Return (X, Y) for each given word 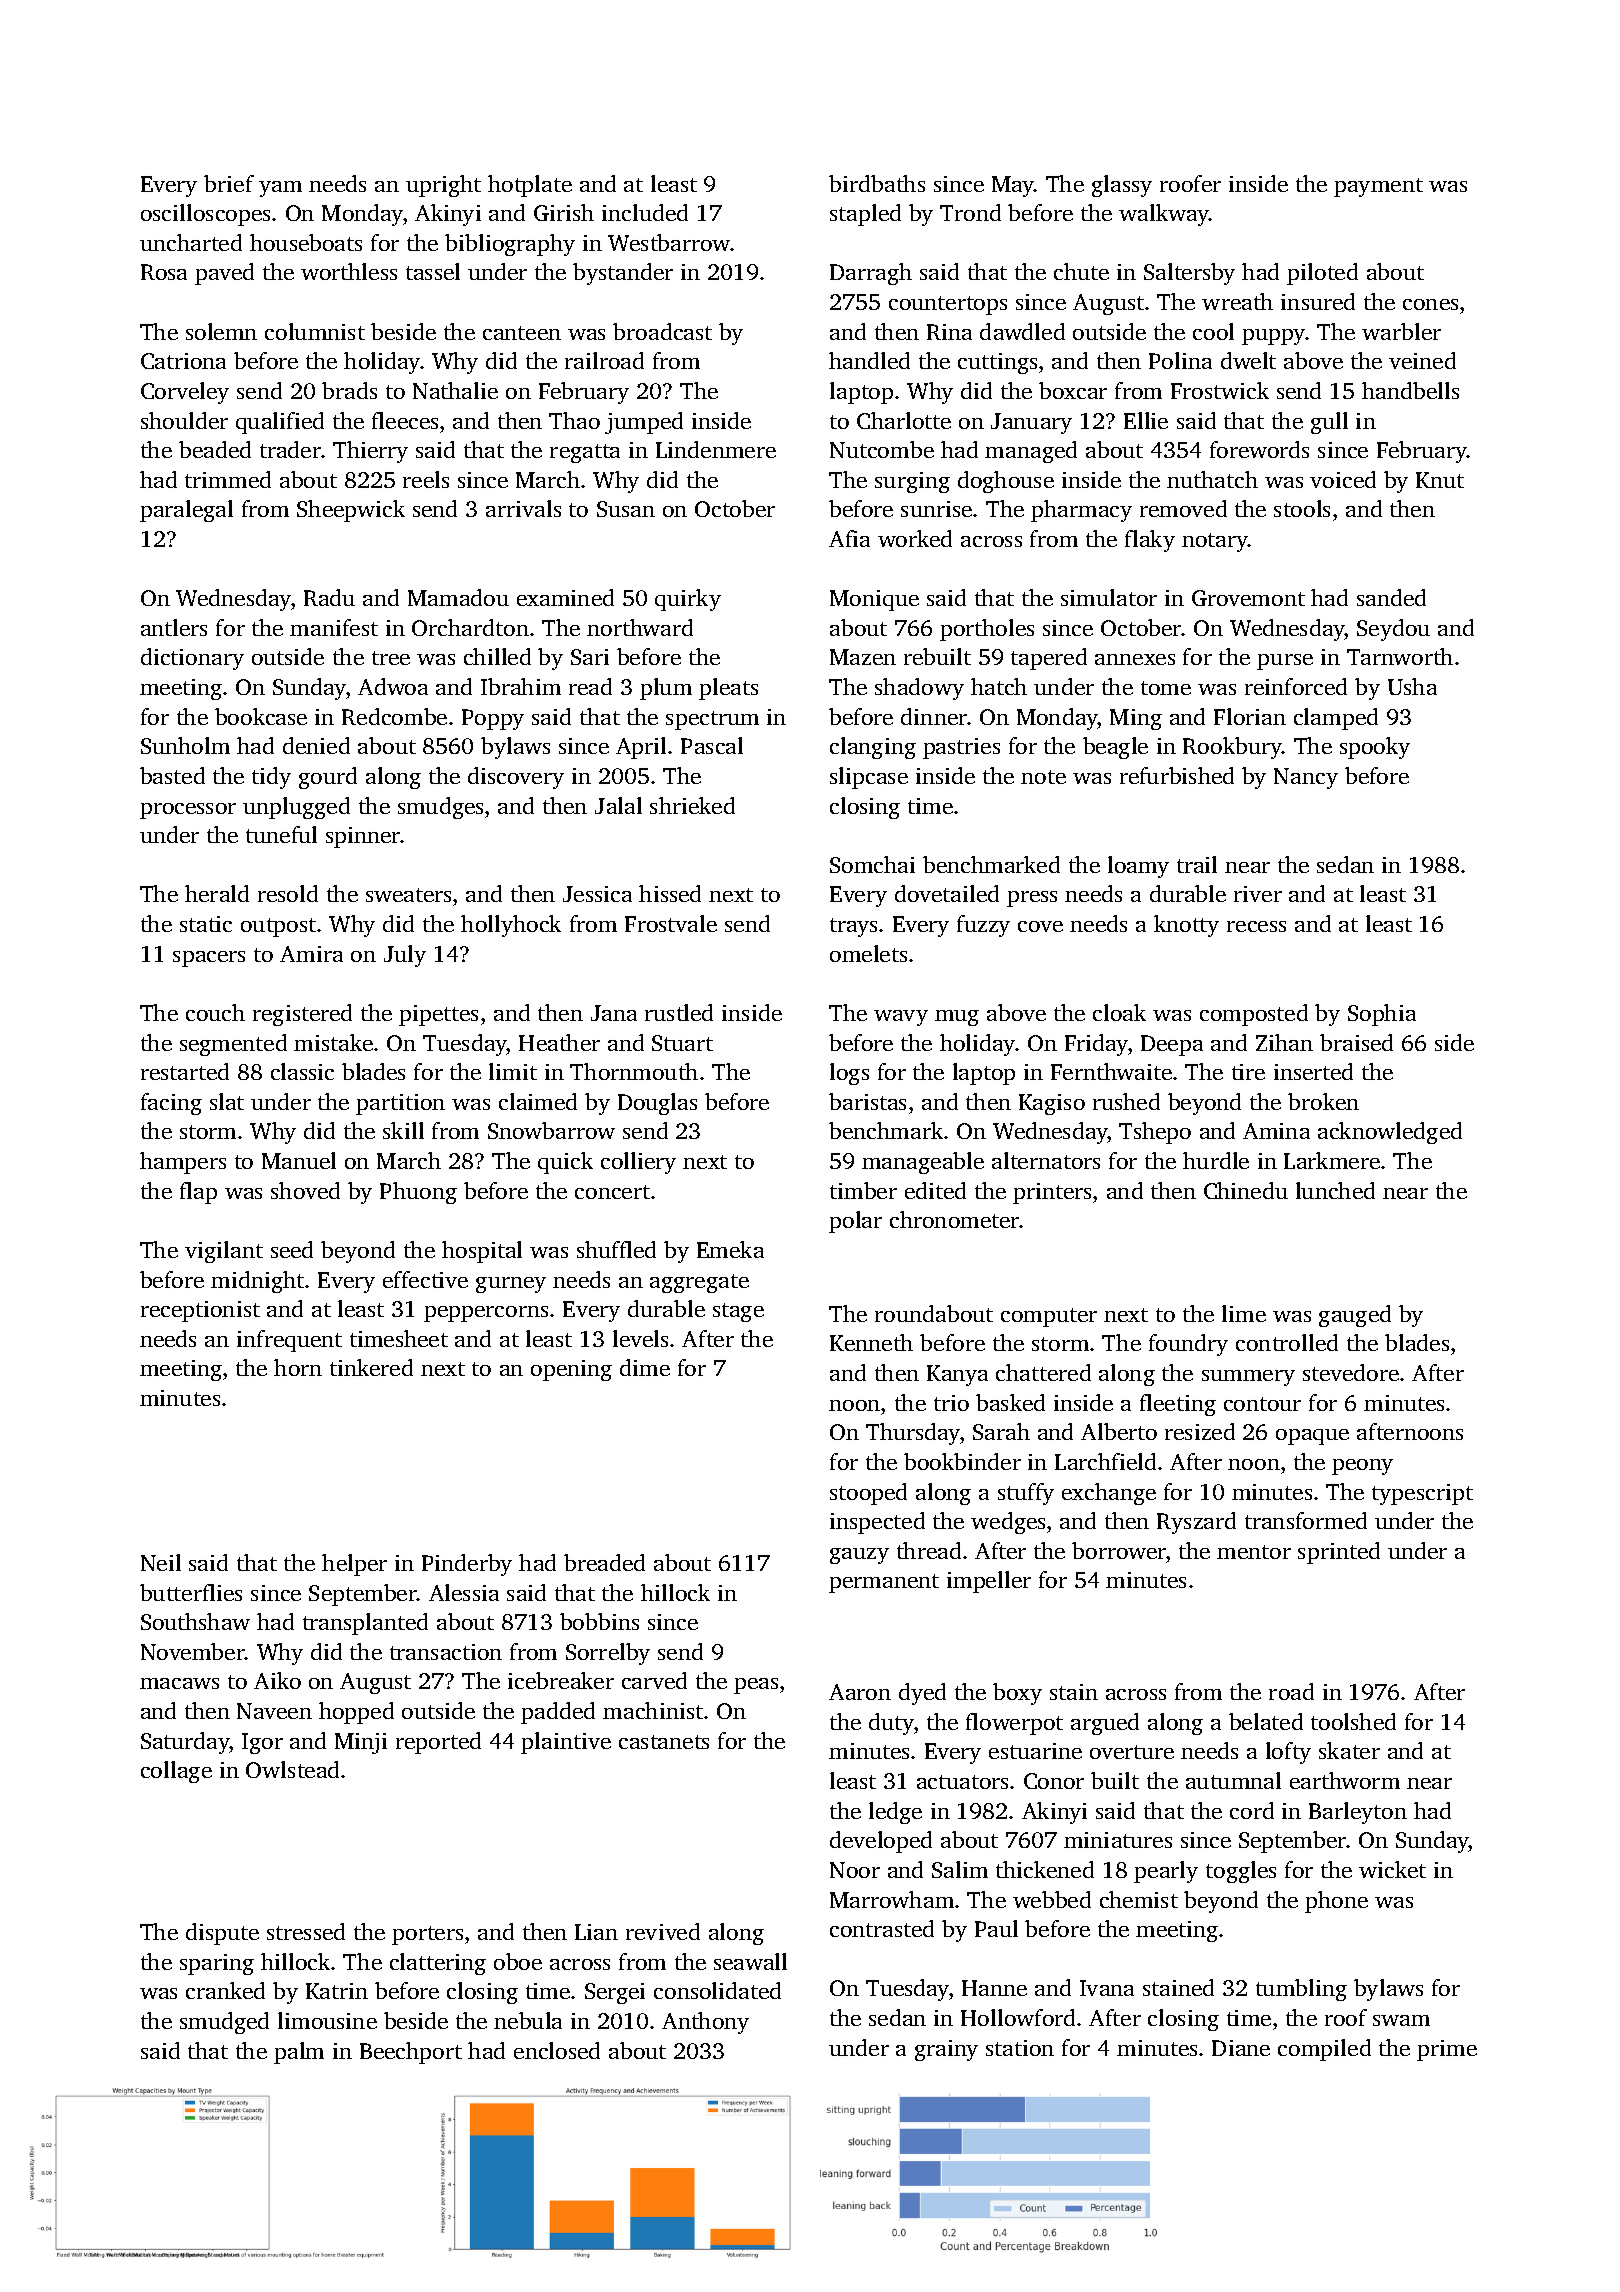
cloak (1119, 1012)
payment (1378, 187)
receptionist (200, 1311)
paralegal (186, 511)
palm (299, 2053)
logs (849, 1074)
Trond (970, 212)
